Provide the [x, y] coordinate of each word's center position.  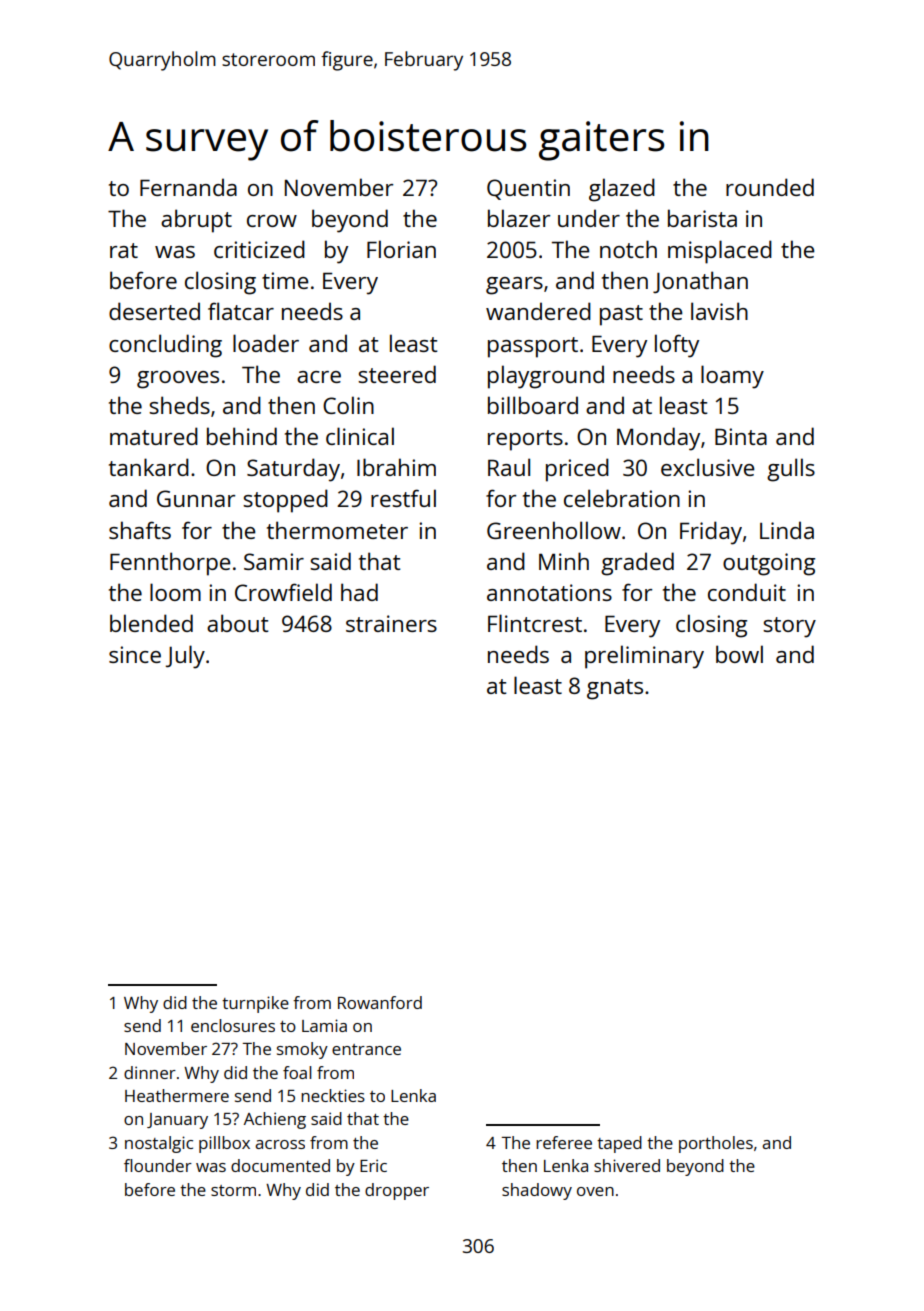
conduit [747, 592]
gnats [615, 689]
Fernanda [188, 187]
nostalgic [159, 1144]
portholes [716, 1144]
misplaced [720, 252]
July [185, 657]
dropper [397, 1191]
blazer [519, 218]
